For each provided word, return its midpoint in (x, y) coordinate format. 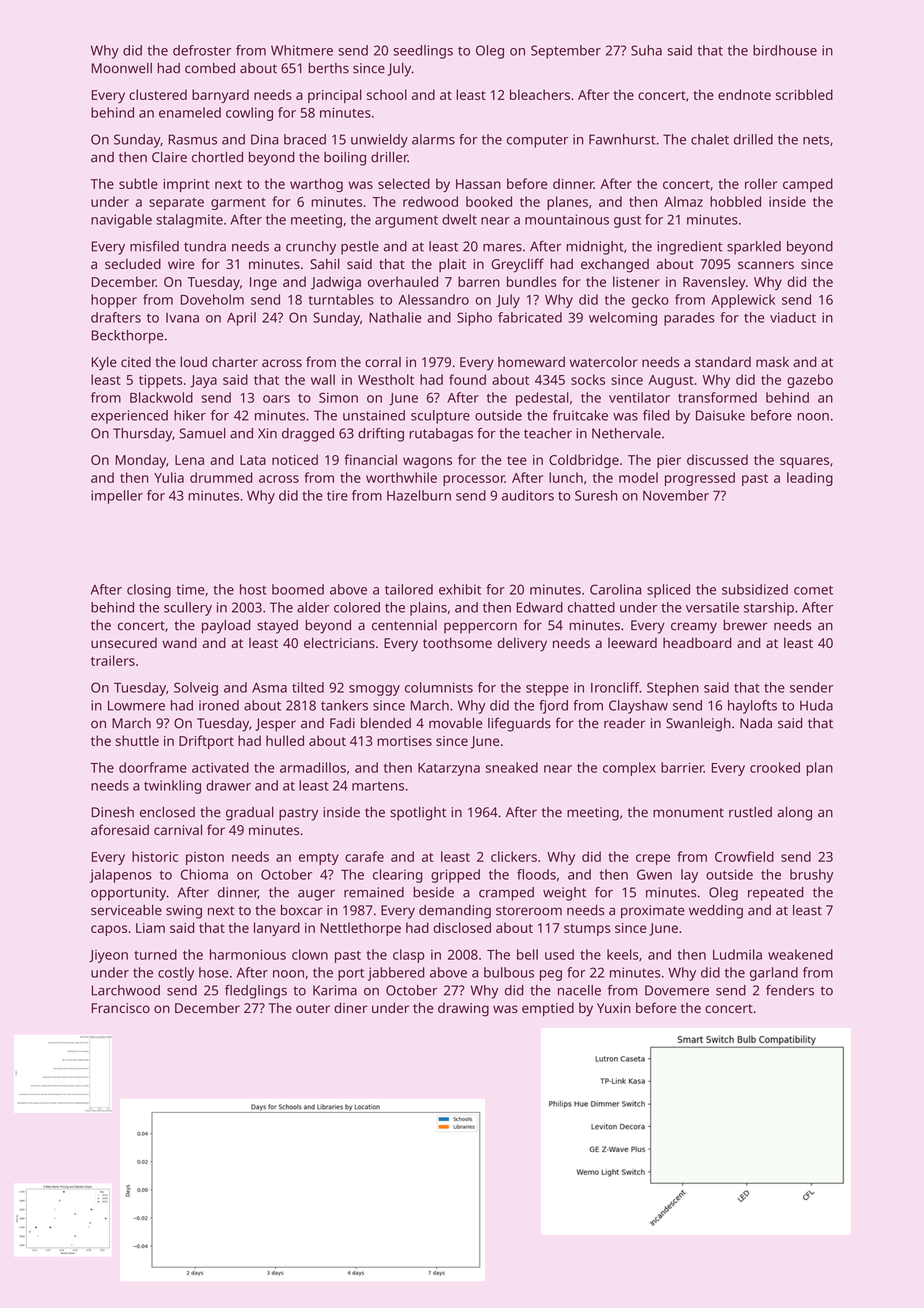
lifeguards (519, 724)
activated (220, 767)
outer (313, 1008)
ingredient (690, 248)
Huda (816, 705)
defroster (202, 50)
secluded (133, 263)
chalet (710, 139)
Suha (646, 50)
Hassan (478, 184)
